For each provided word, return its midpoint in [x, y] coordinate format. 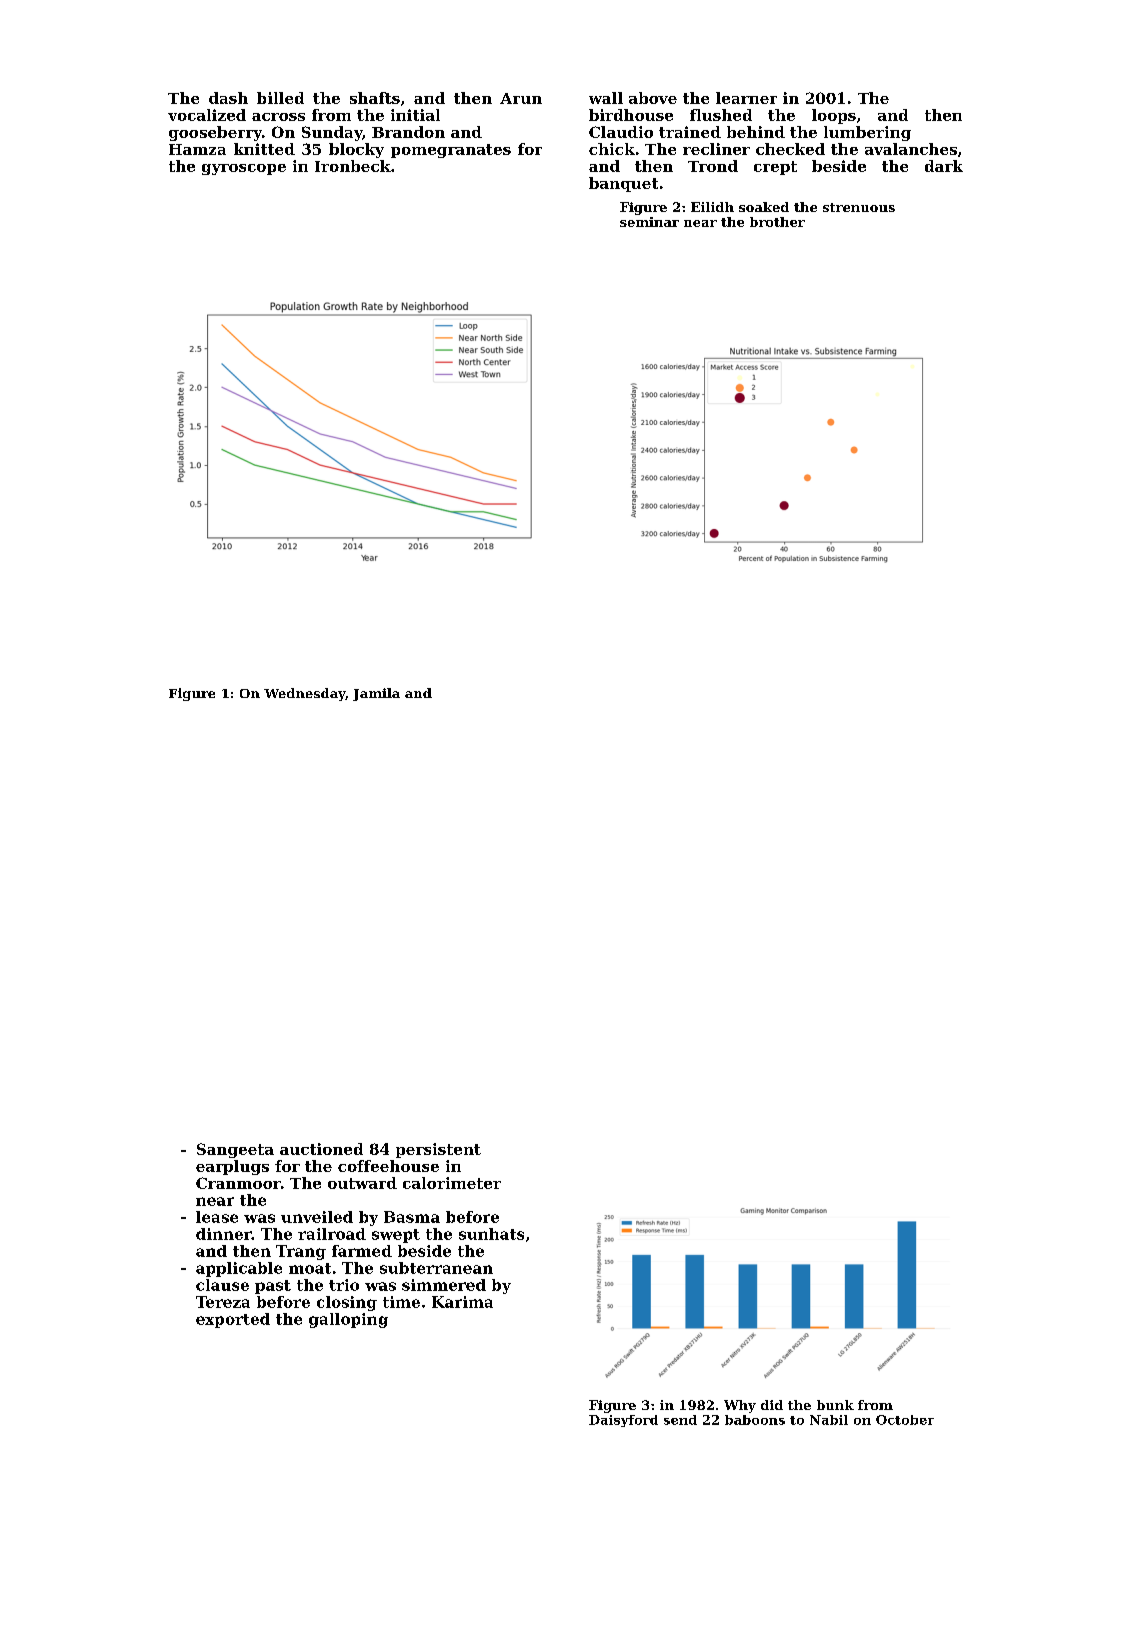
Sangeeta [235, 1150]
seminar [649, 222]
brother [777, 222]
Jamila [376, 694]
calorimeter [452, 1183]
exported [233, 1320]
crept [775, 168]
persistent [438, 1150]
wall [606, 98]
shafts [375, 98]
